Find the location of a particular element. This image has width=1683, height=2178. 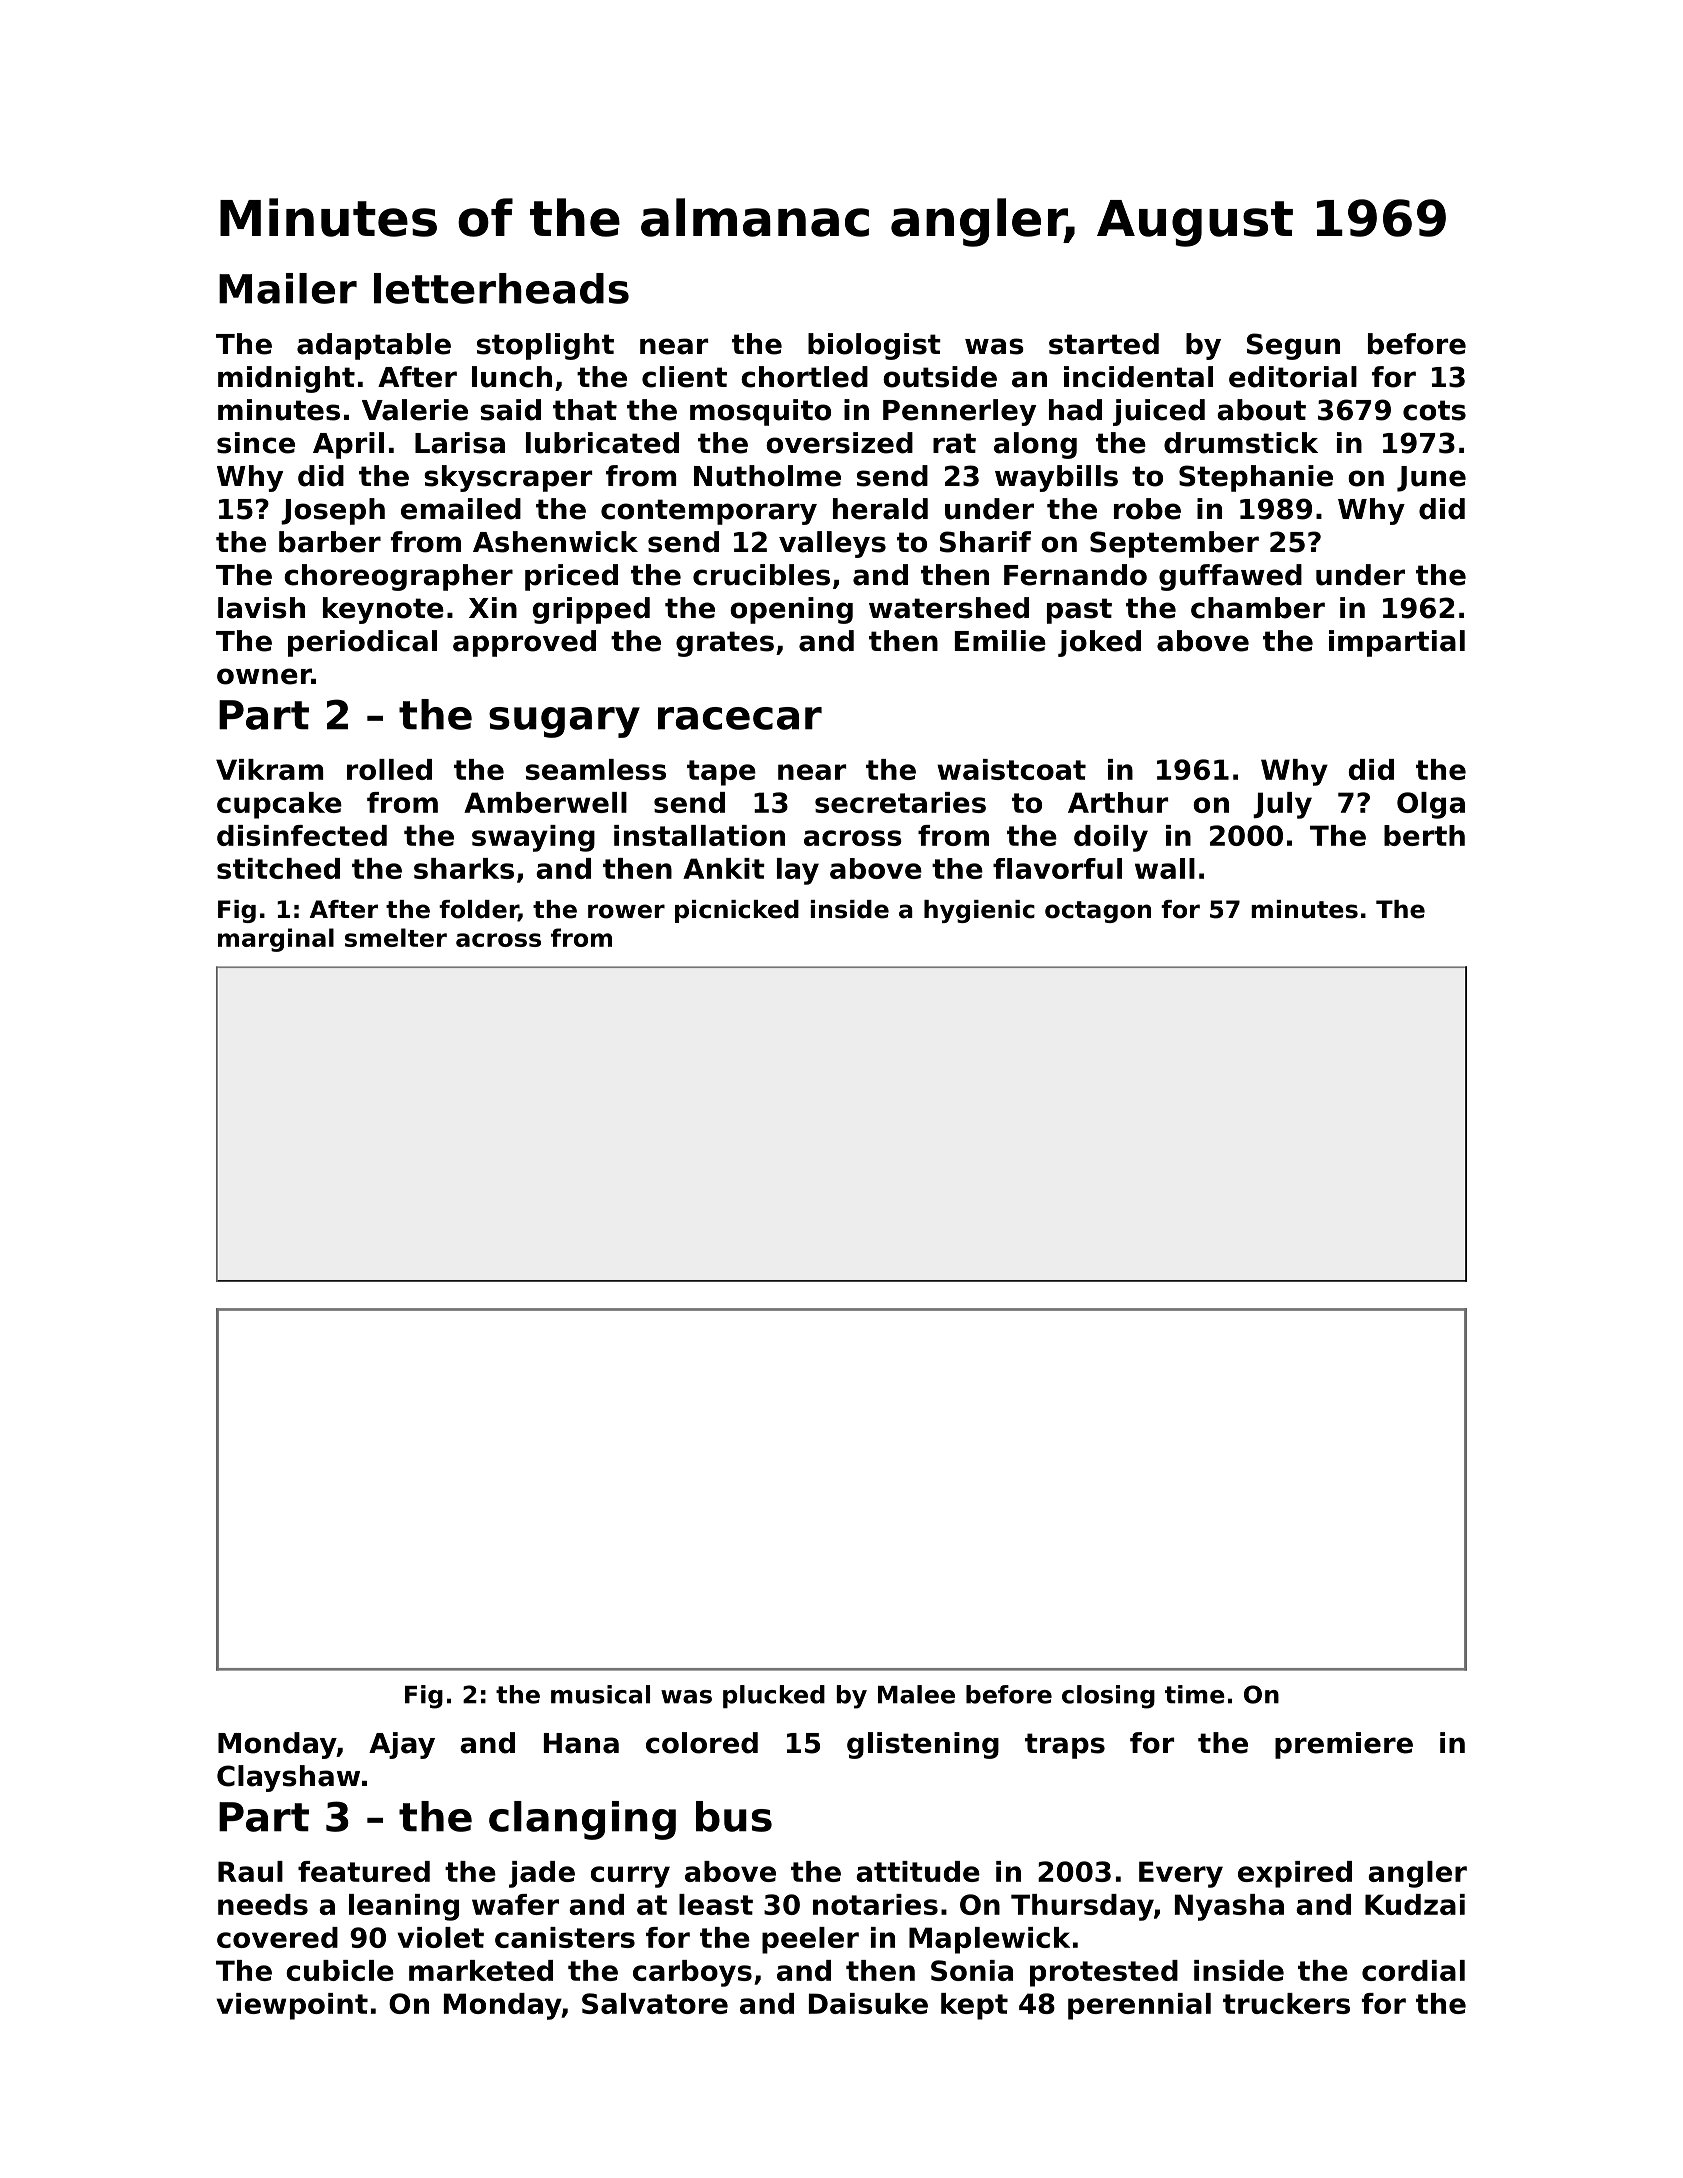

hygienic is located at coordinates (979, 911).
